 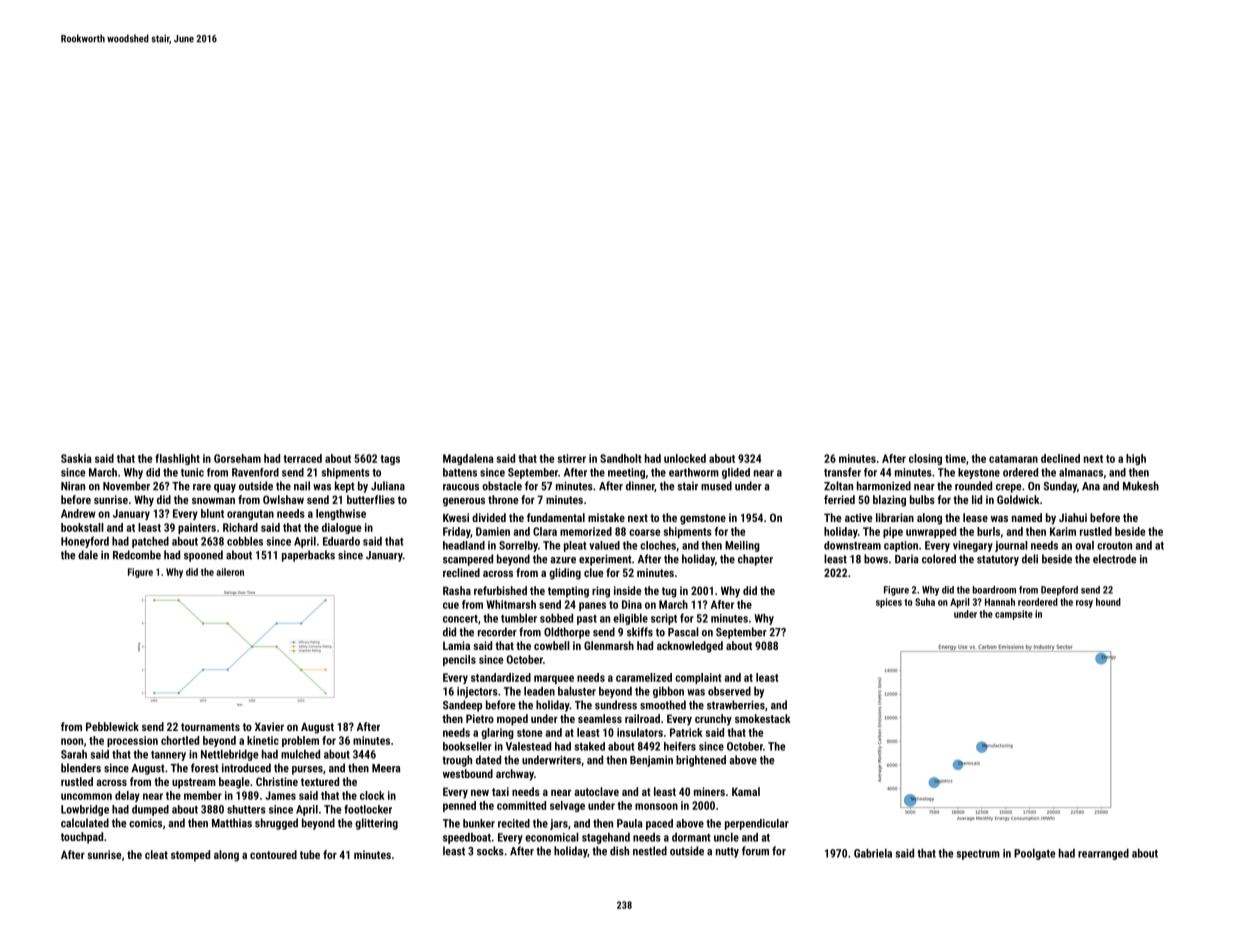 I want to click on aileron, so click(x=230, y=572).
